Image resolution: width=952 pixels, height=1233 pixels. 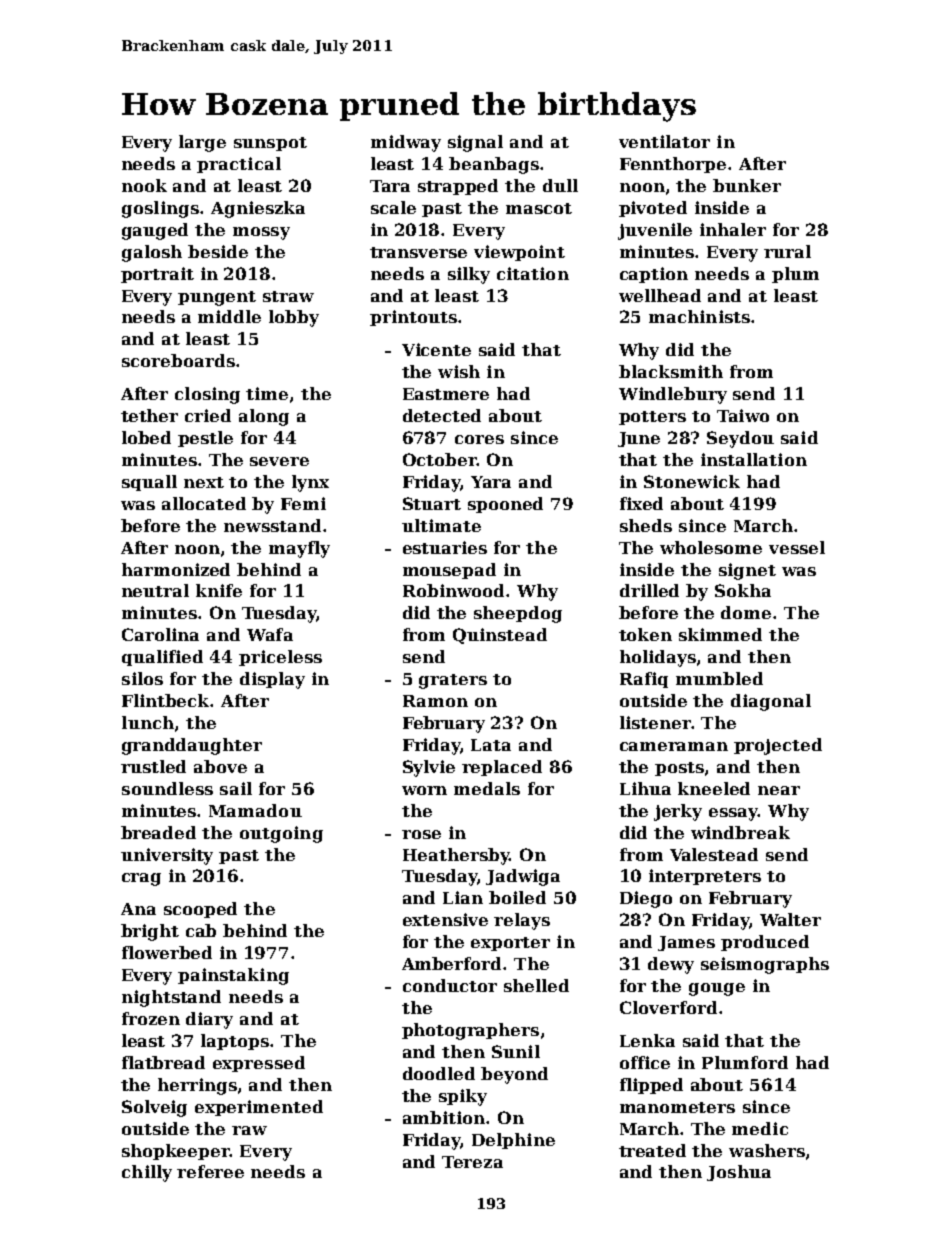 I want to click on seismographs, so click(x=765, y=965).
